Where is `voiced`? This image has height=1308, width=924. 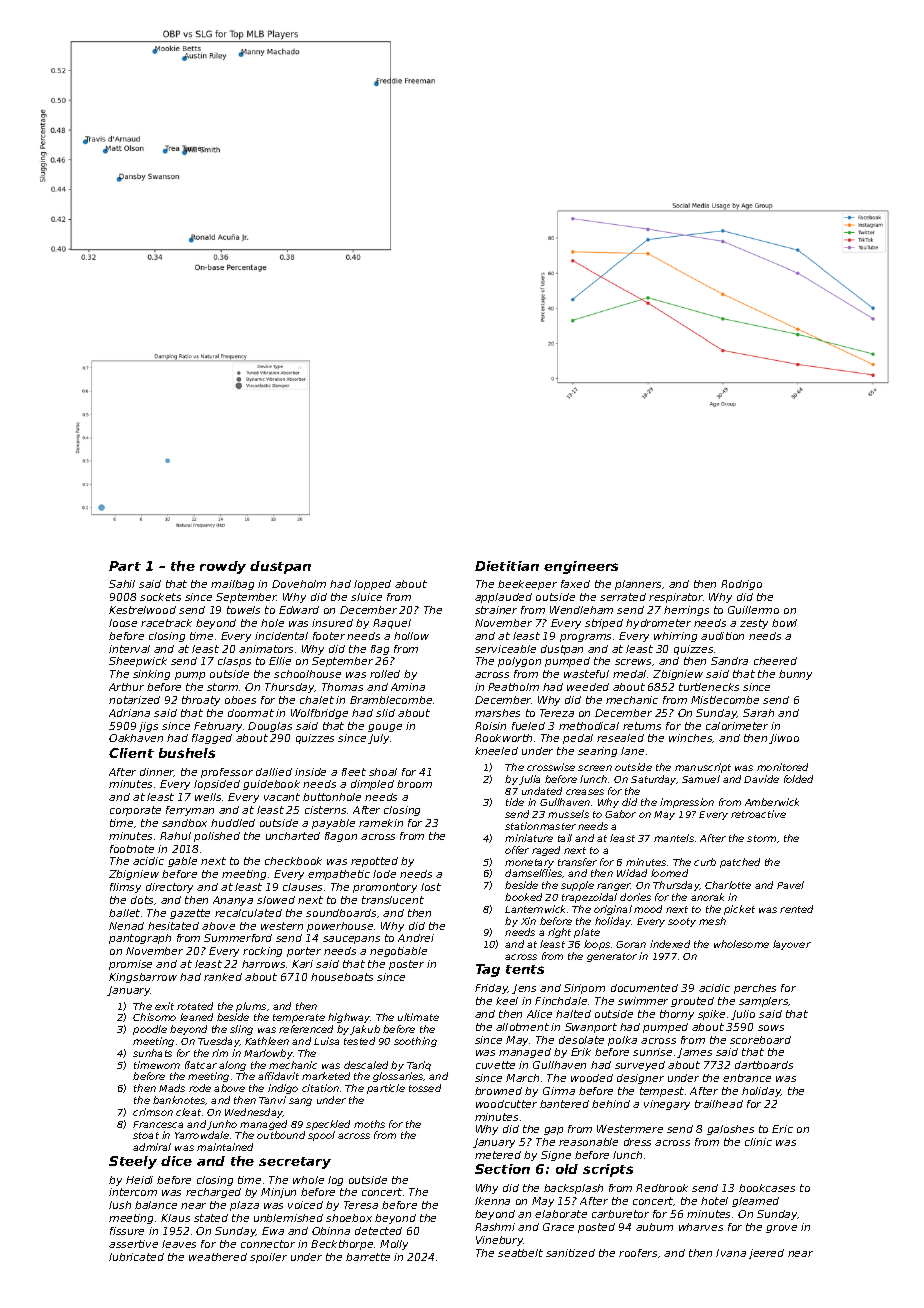 voiced is located at coordinates (305, 1205).
